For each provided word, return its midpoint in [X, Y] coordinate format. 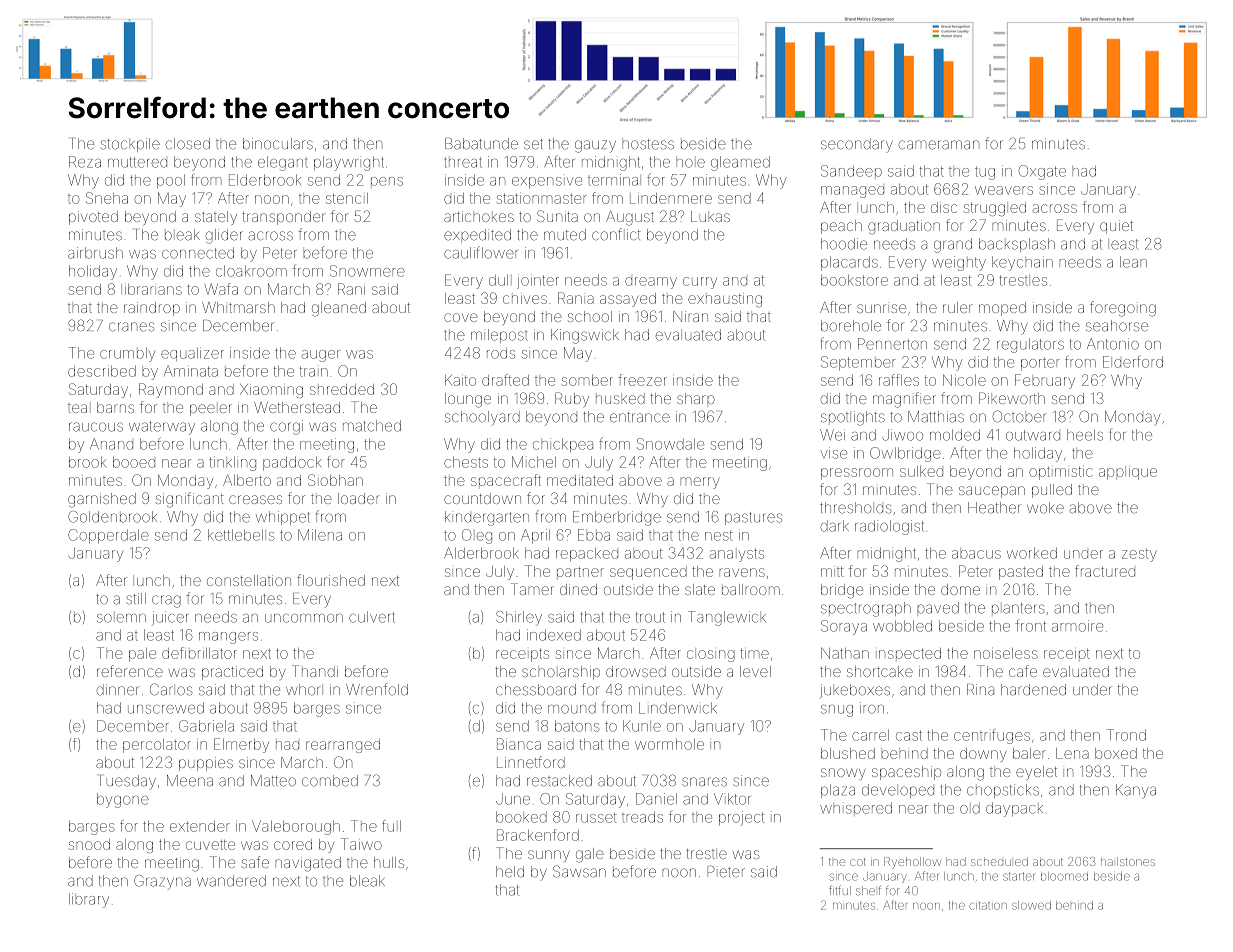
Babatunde [481, 144]
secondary [857, 145]
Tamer [532, 589]
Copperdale [108, 536]
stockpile [130, 145]
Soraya [844, 627]
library [89, 900]
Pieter [726, 872]
